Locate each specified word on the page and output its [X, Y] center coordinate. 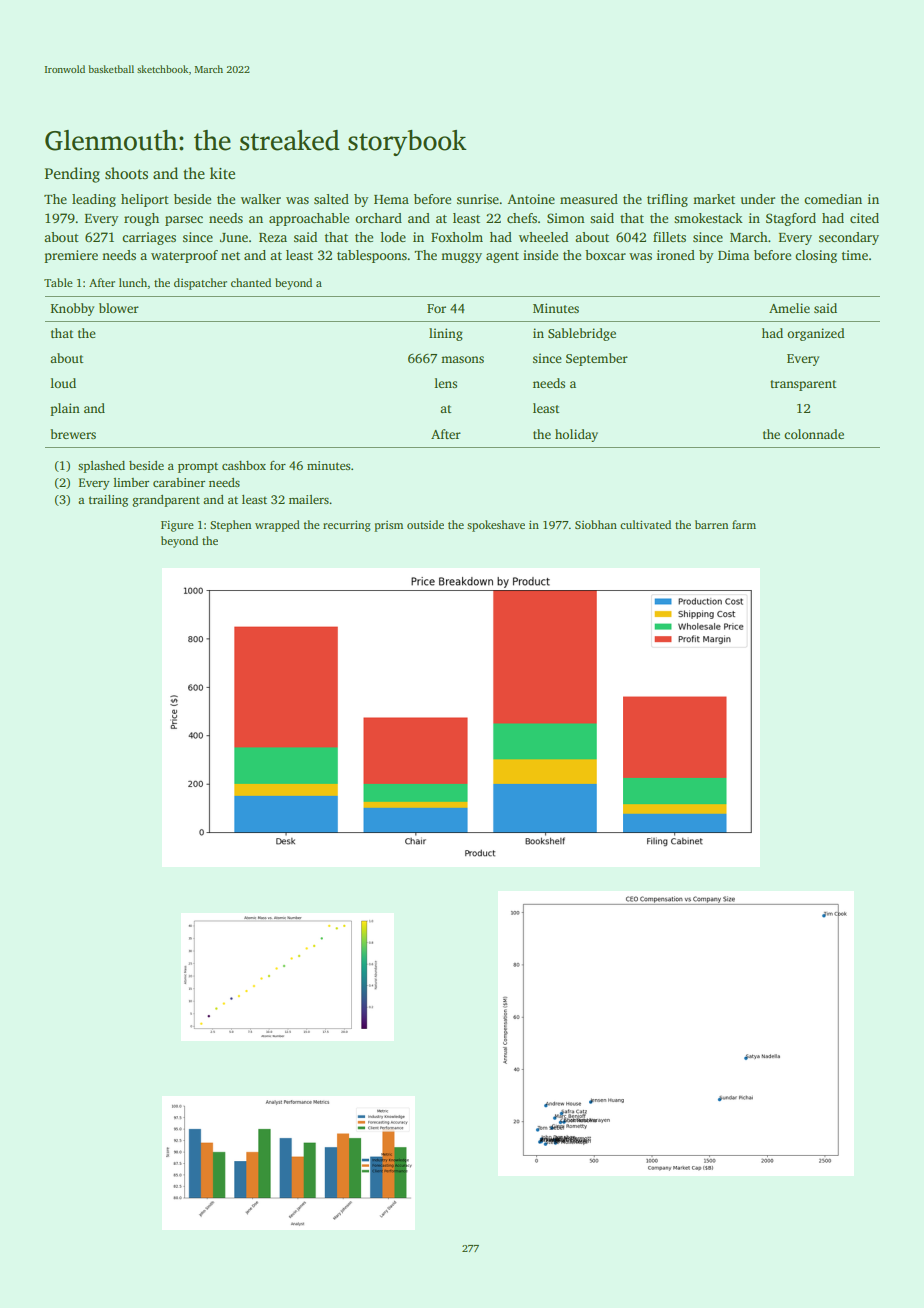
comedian [833, 199]
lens [446, 383]
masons [462, 359]
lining [446, 334]
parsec [184, 221]
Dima [733, 255]
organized [816, 334]
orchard [378, 218]
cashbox [244, 465]
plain [65, 409]
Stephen [230, 526]
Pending [72, 175]
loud [63, 383]
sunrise [478, 199]
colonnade [814, 434]
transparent [803, 385]
